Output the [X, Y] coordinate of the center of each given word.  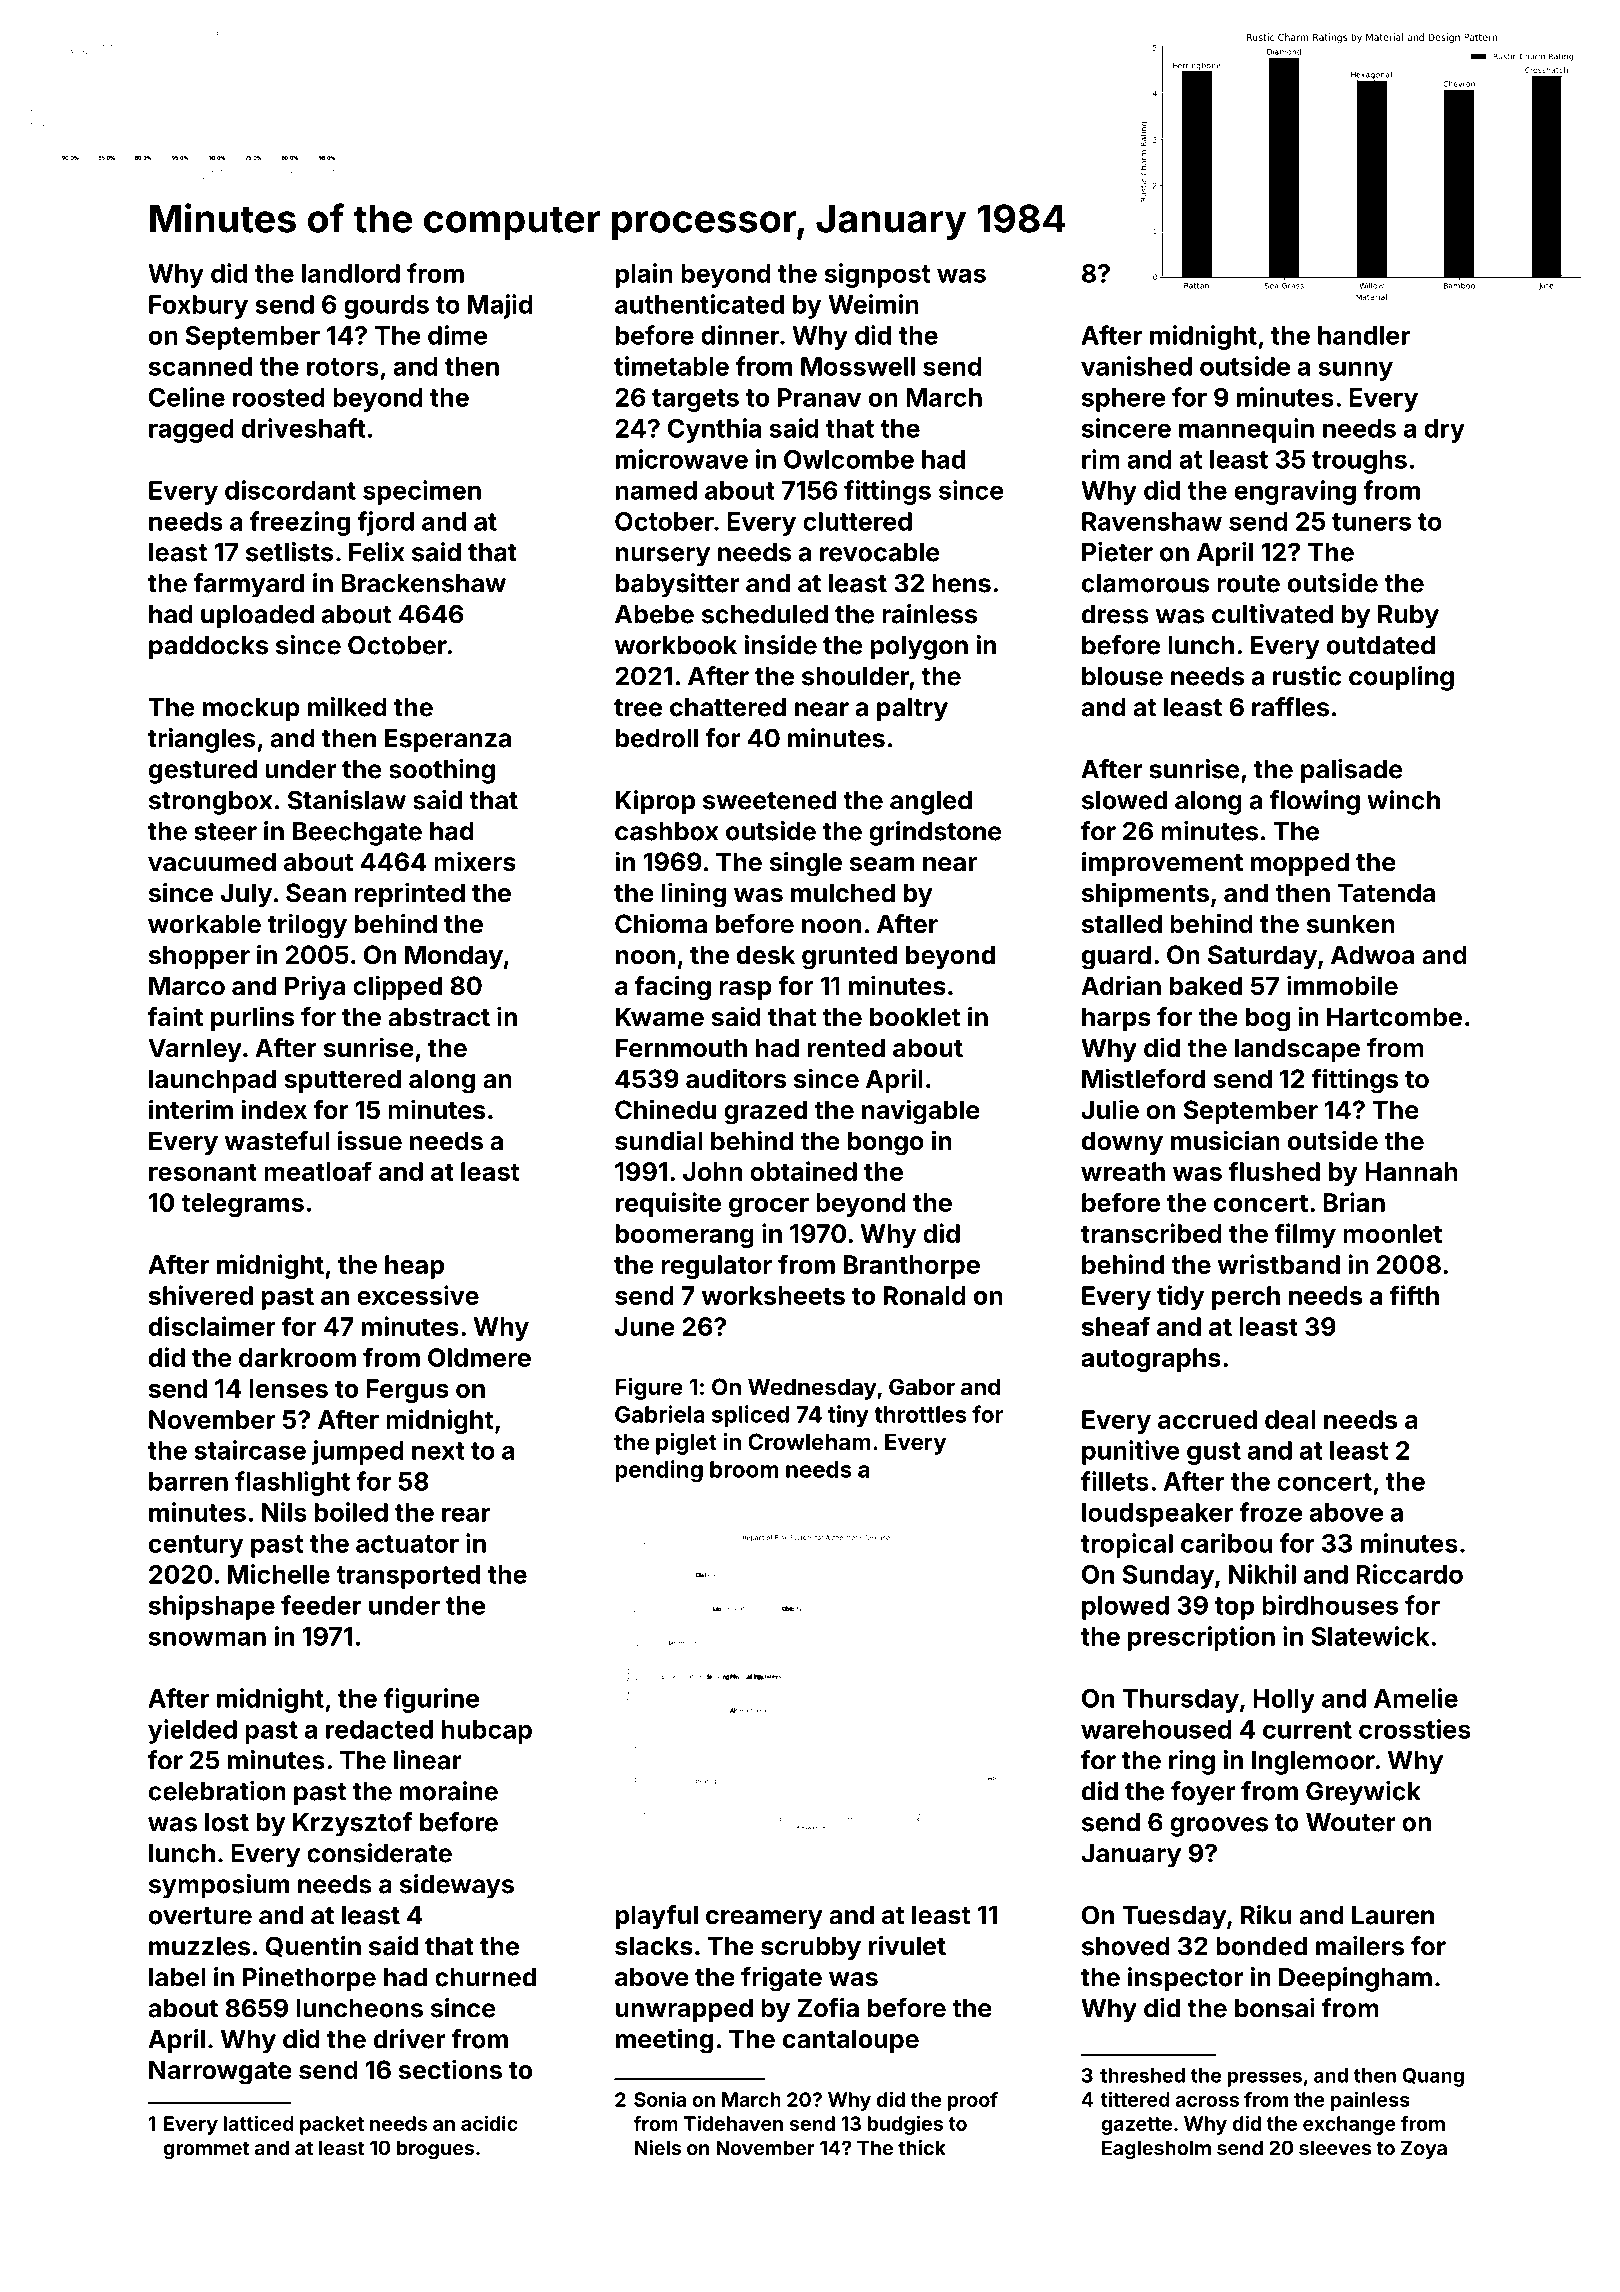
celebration [217, 1791]
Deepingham [1355, 1979]
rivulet [907, 1945]
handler [1364, 335]
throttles [920, 1414]
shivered [201, 1295]
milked [347, 707]
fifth [1414, 1295]
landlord [351, 273]
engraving [1295, 492]
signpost [877, 275]
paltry [912, 710]
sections [450, 2069]
